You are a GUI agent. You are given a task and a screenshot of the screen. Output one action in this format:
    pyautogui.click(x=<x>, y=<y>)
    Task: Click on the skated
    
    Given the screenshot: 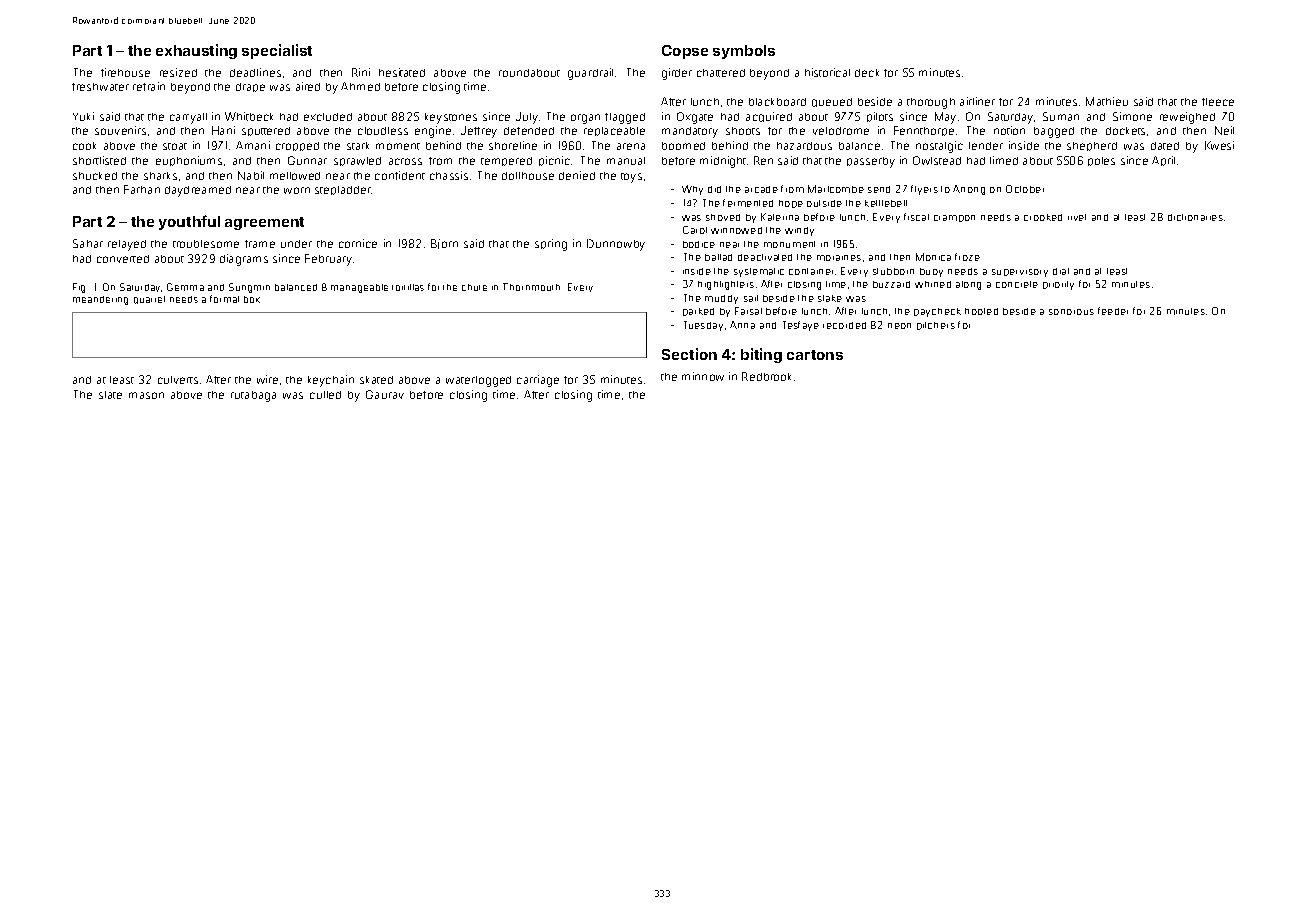 What is the action you would take?
    pyautogui.click(x=376, y=380)
